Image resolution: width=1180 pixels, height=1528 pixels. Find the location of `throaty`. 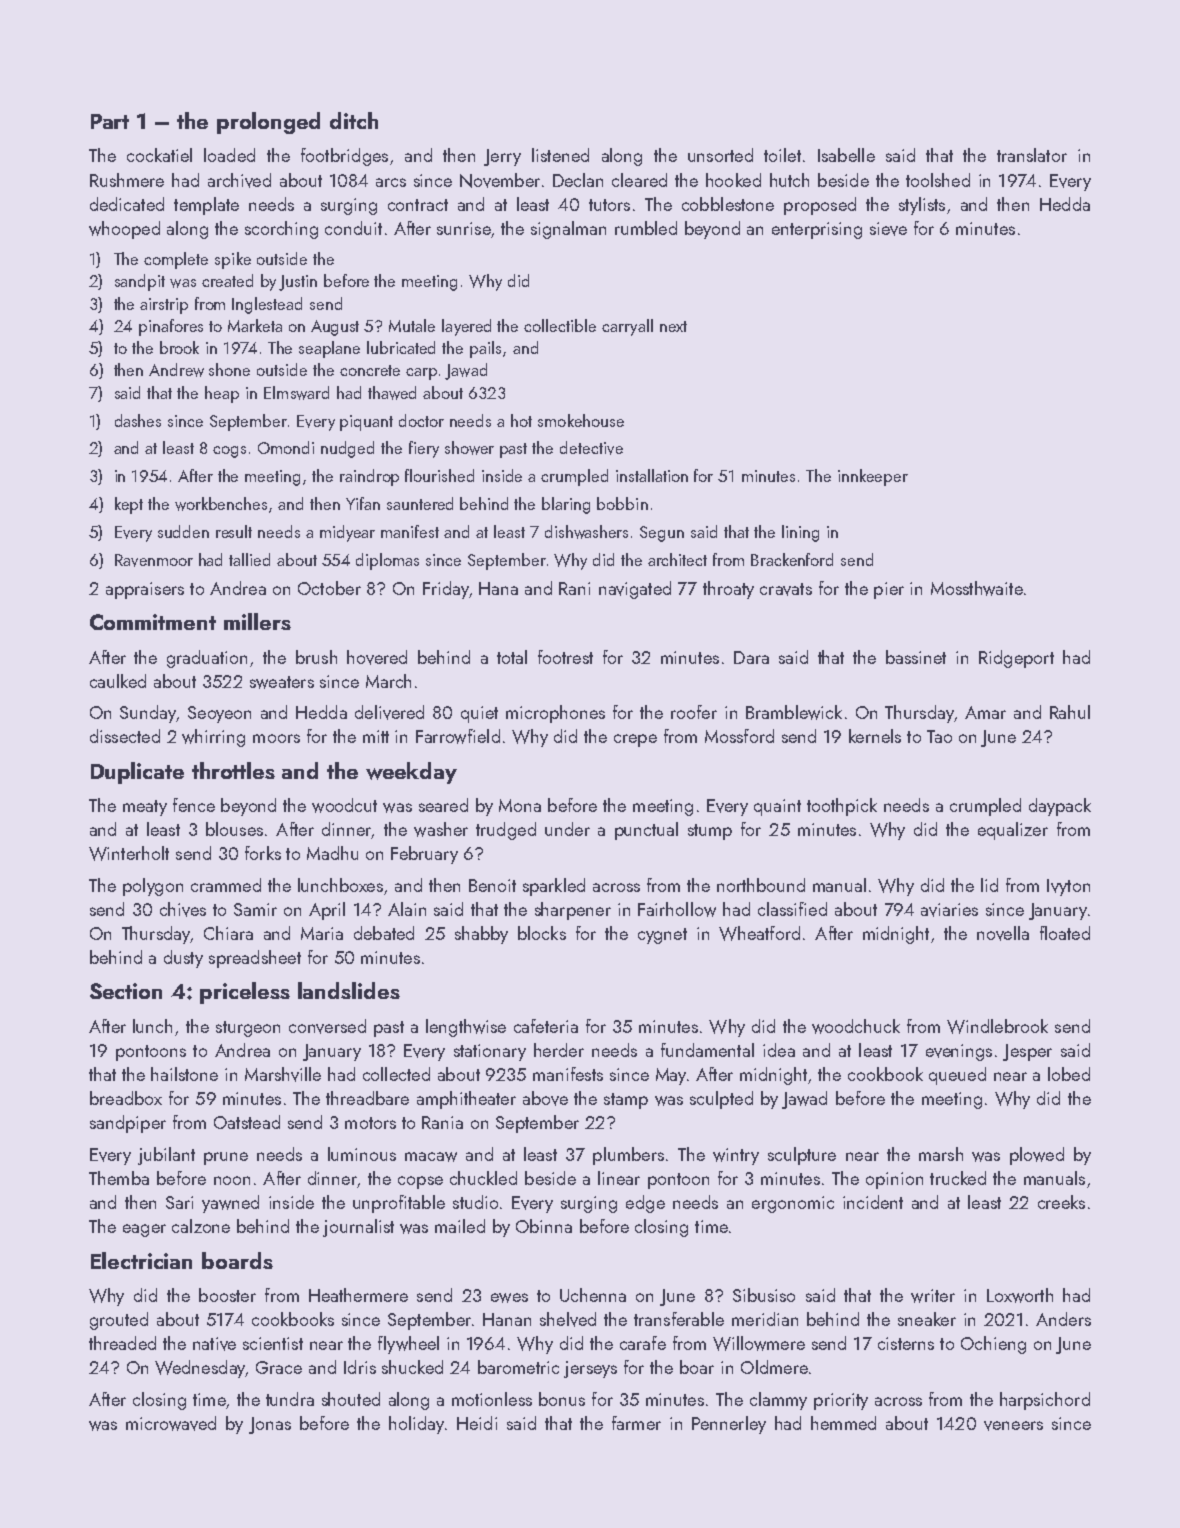

throaty is located at coordinates (728, 590).
